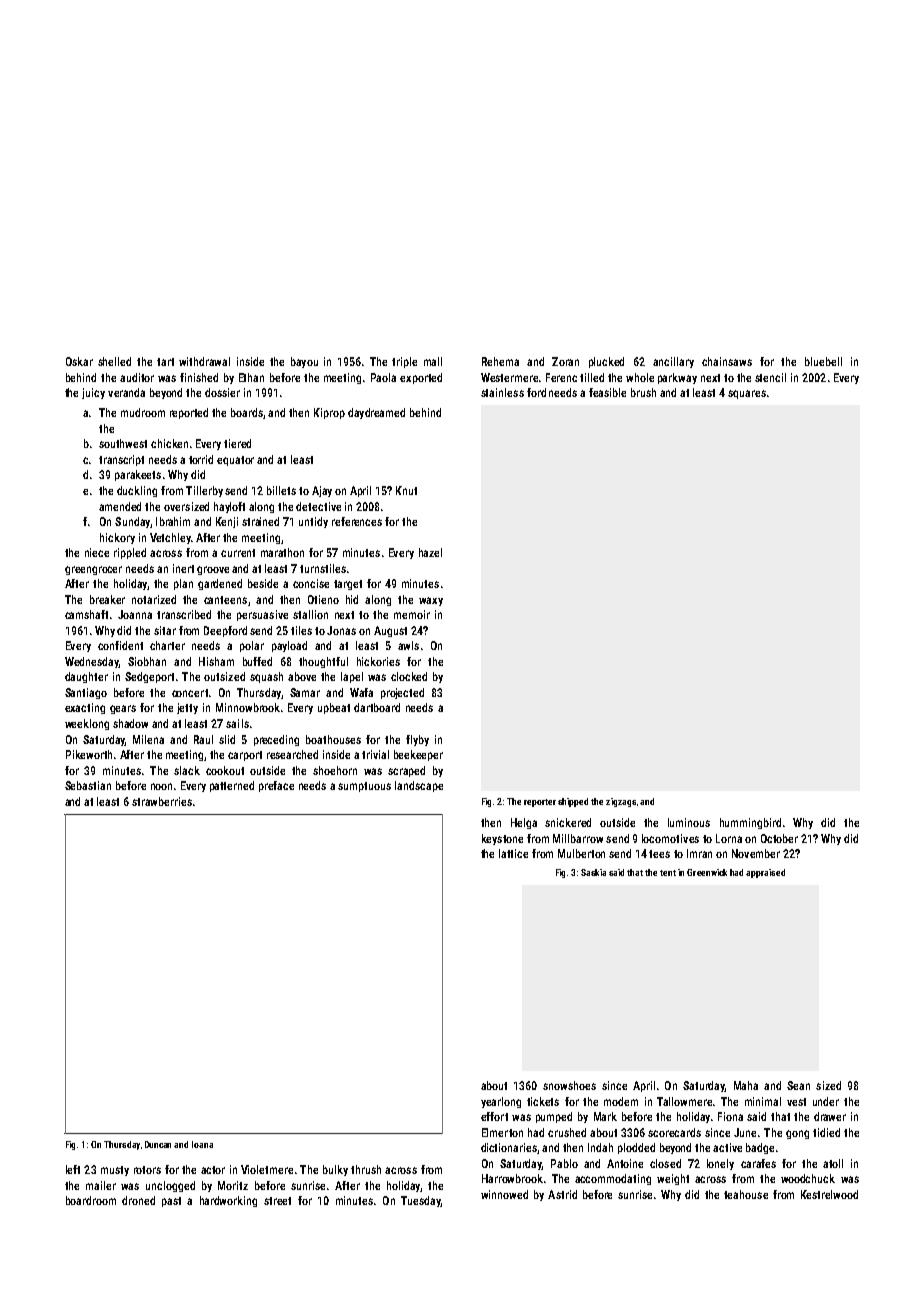 The image size is (924, 1308). Describe the element at coordinates (88, 785) in the document. I see `Sebastian` at that location.
